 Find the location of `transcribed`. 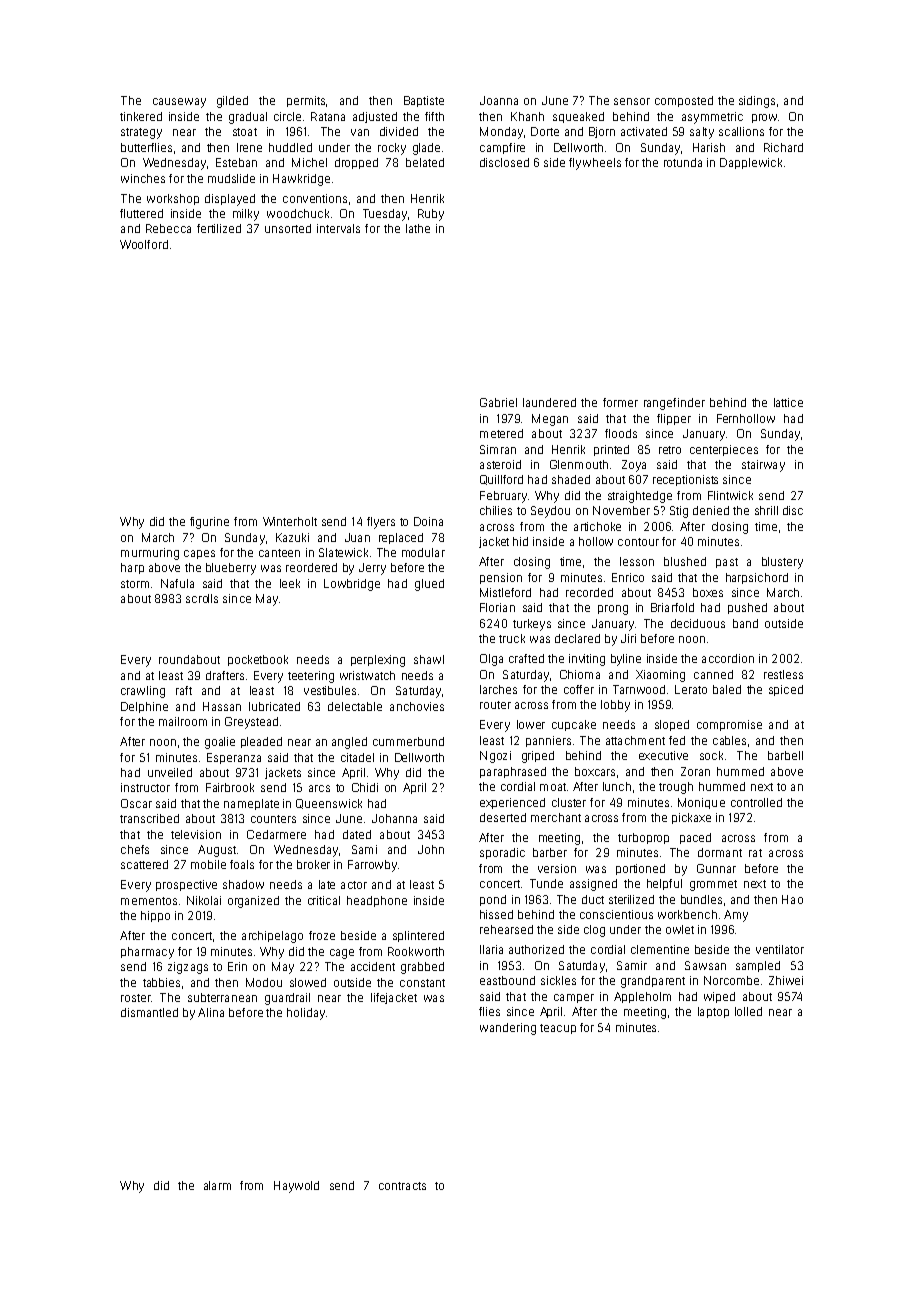

transcribed is located at coordinates (149, 818).
